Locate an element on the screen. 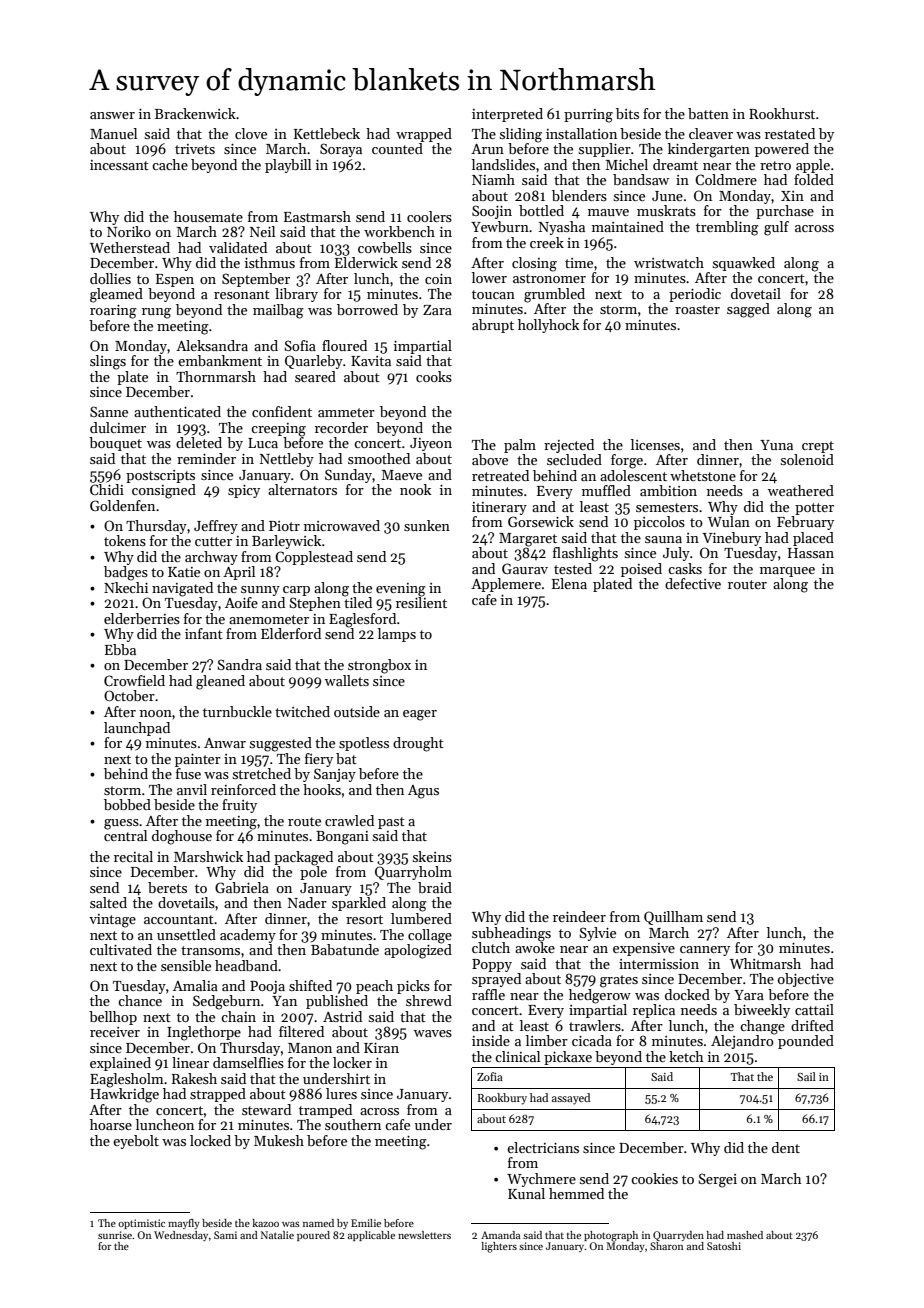  deleted is located at coordinates (199, 442).
